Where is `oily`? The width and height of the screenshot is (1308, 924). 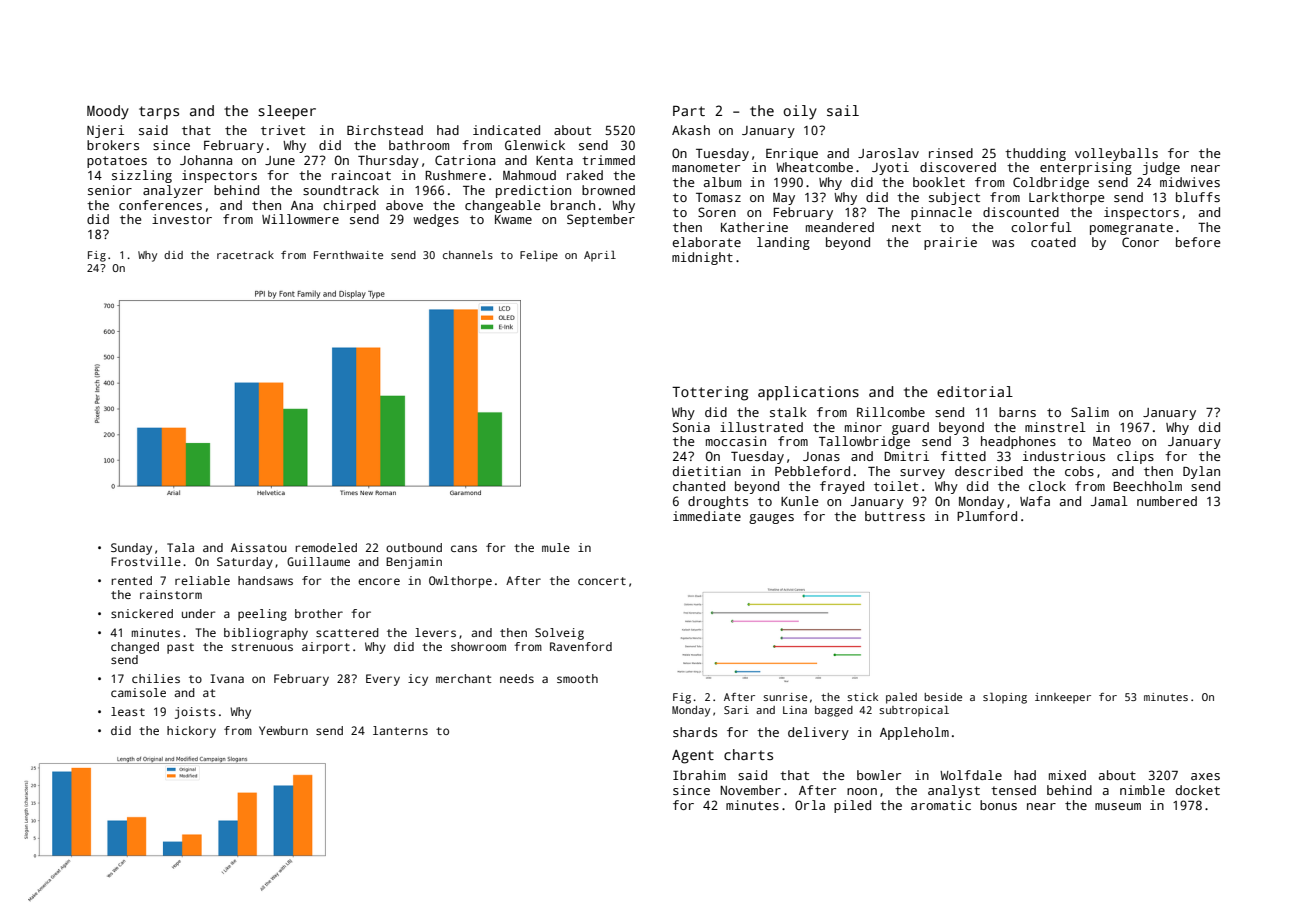 oily is located at coordinates (800, 112).
